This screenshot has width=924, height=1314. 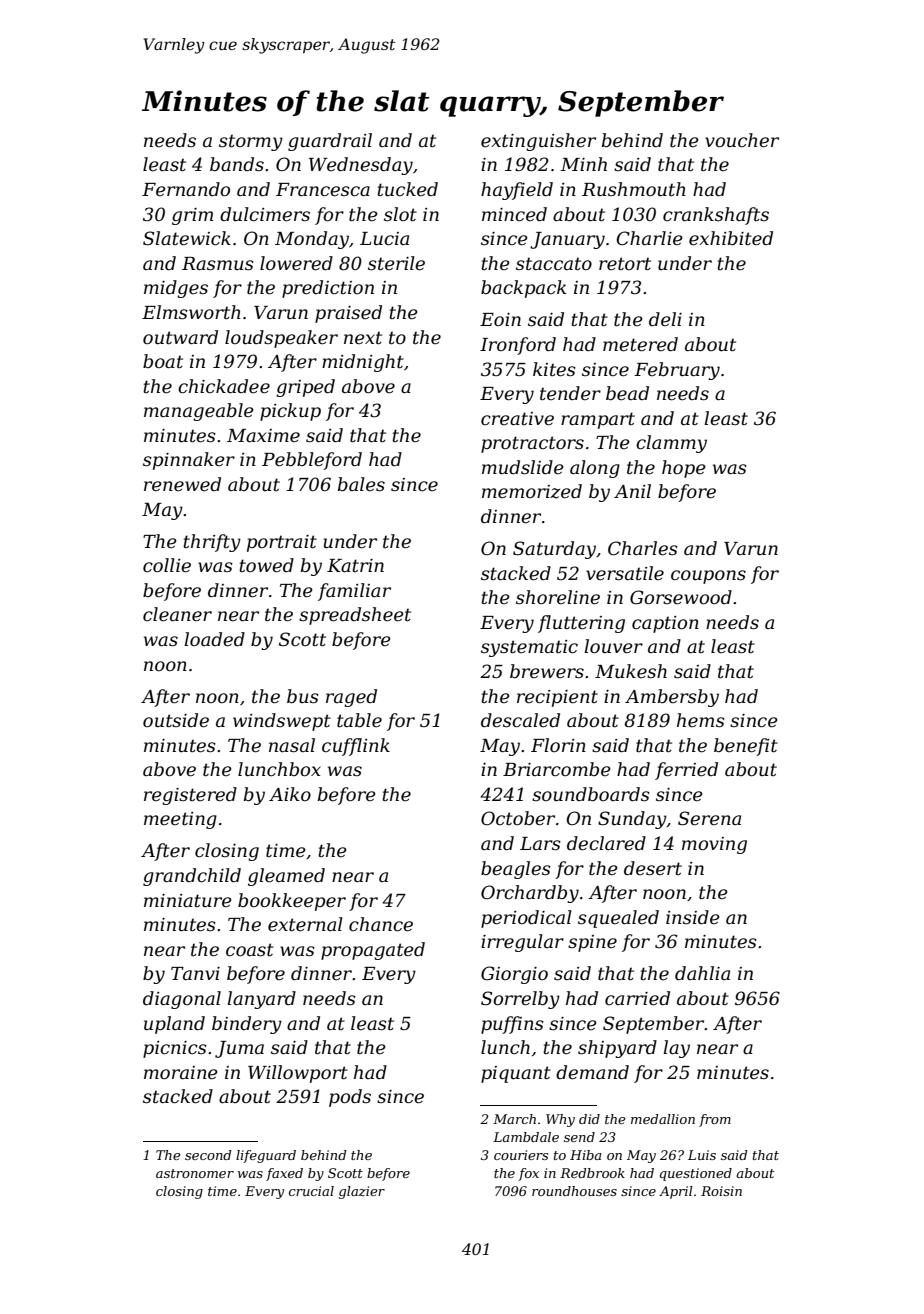 I want to click on chance, so click(x=381, y=924).
